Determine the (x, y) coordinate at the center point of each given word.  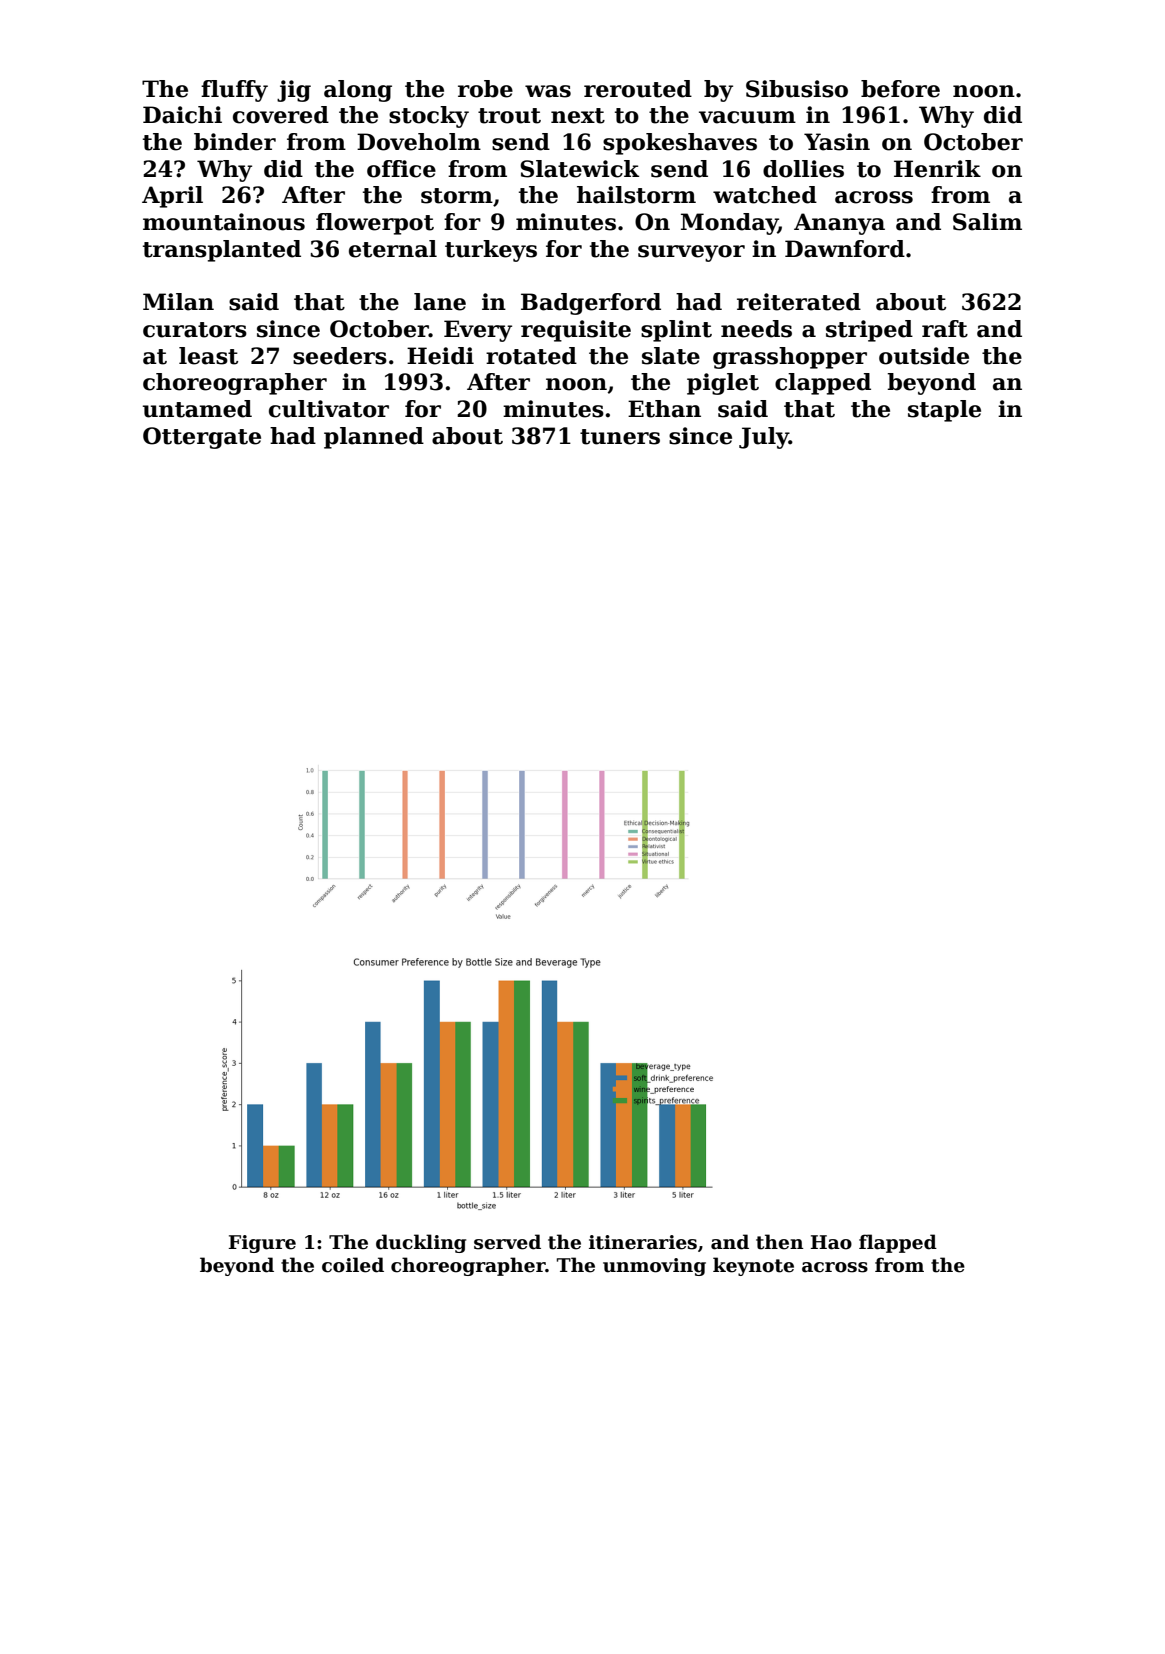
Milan (178, 302)
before (900, 89)
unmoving (654, 1267)
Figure (262, 1244)
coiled (353, 1265)
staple (944, 411)
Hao (831, 1242)
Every (478, 331)
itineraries (643, 1242)
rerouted (638, 89)
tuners (620, 437)
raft (945, 329)
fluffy (234, 91)
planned (374, 438)
